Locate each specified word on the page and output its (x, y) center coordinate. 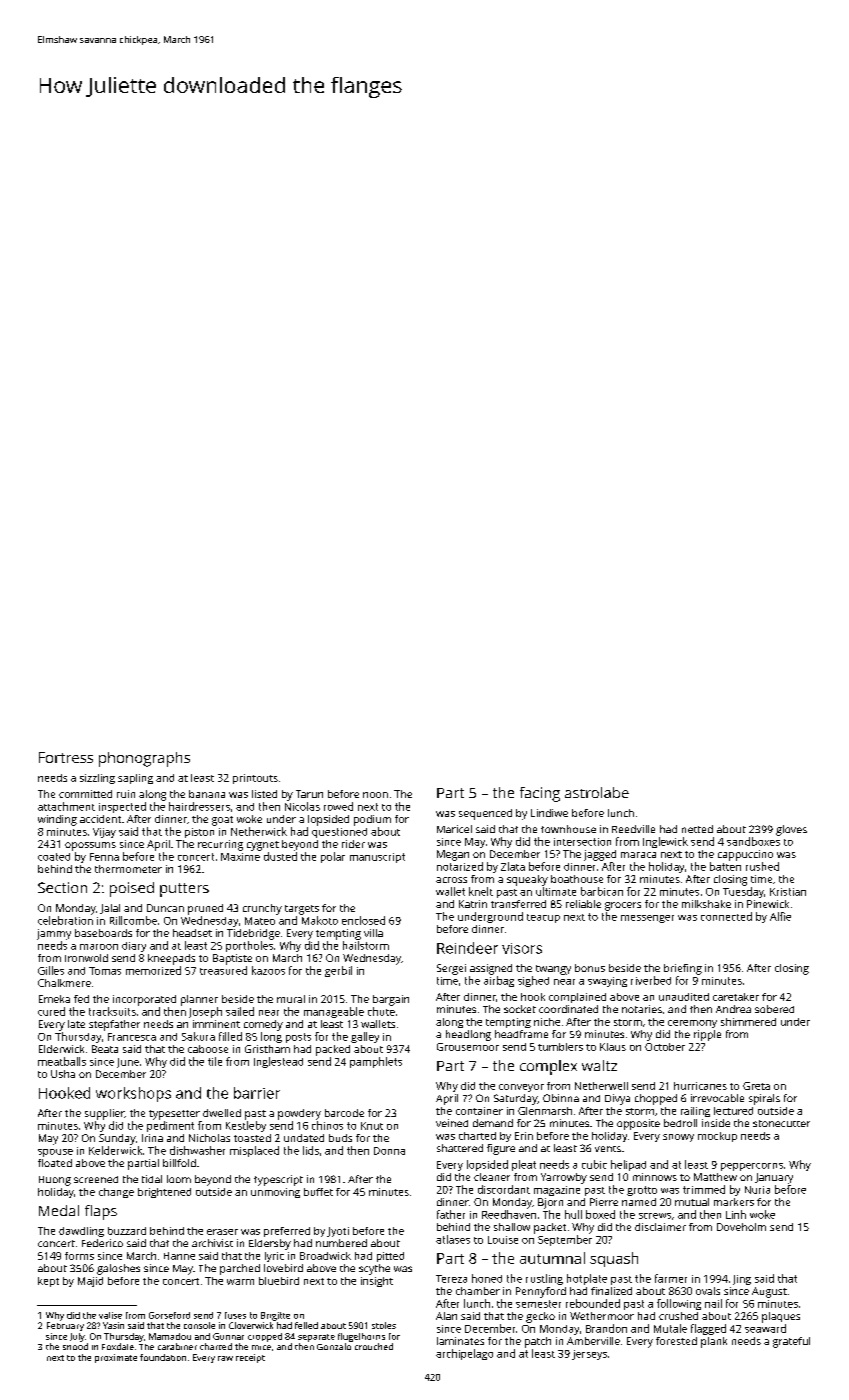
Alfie (780, 916)
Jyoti (338, 1232)
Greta (756, 1086)
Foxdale (118, 1346)
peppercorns (752, 1167)
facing (540, 794)
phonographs (144, 759)
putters (184, 890)
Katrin (473, 904)
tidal (152, 1179)
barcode (344, 1113)
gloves (791, 830)
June (128, 1063)
